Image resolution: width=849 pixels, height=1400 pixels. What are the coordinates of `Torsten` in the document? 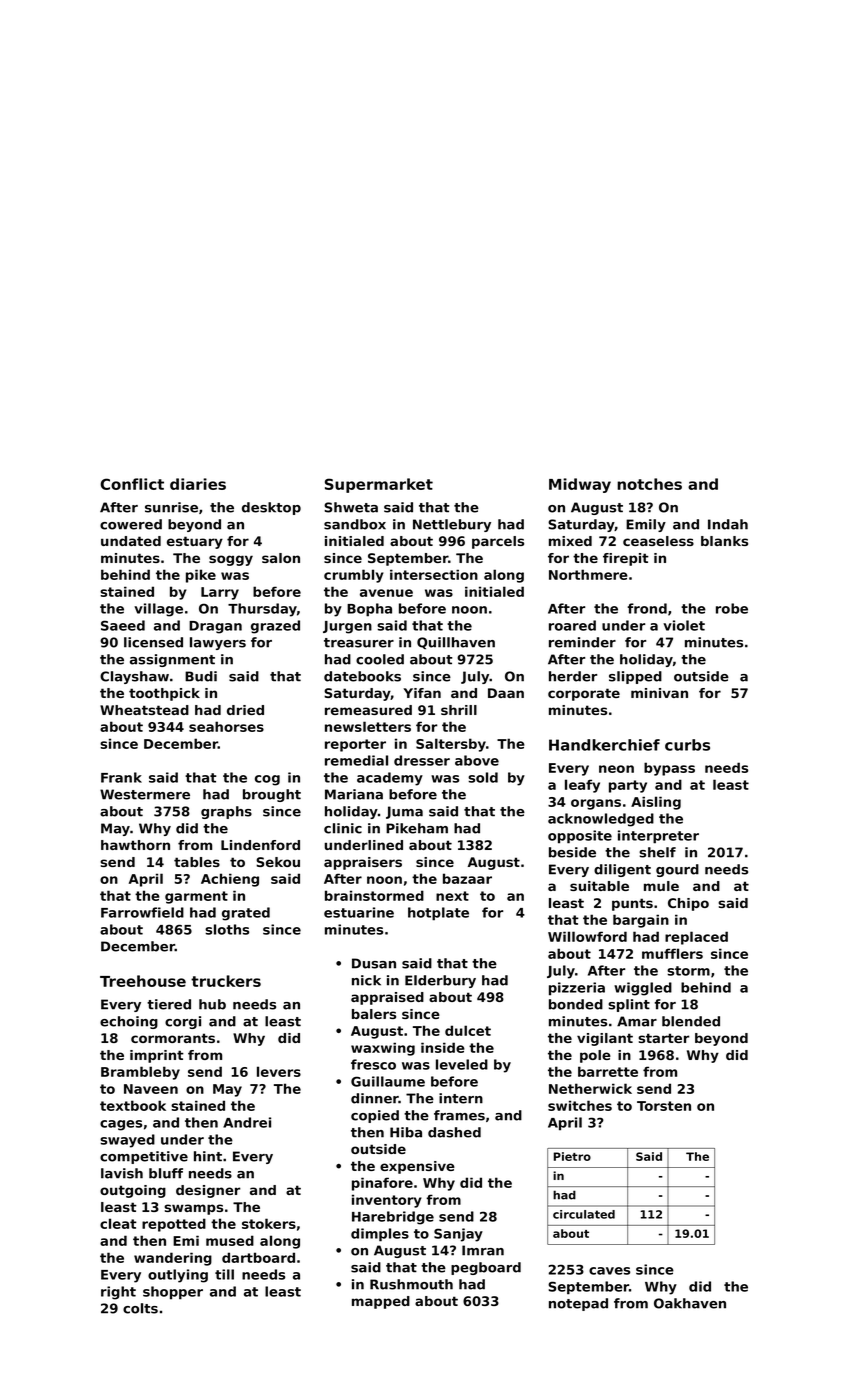 It's located at (664, 1106).
